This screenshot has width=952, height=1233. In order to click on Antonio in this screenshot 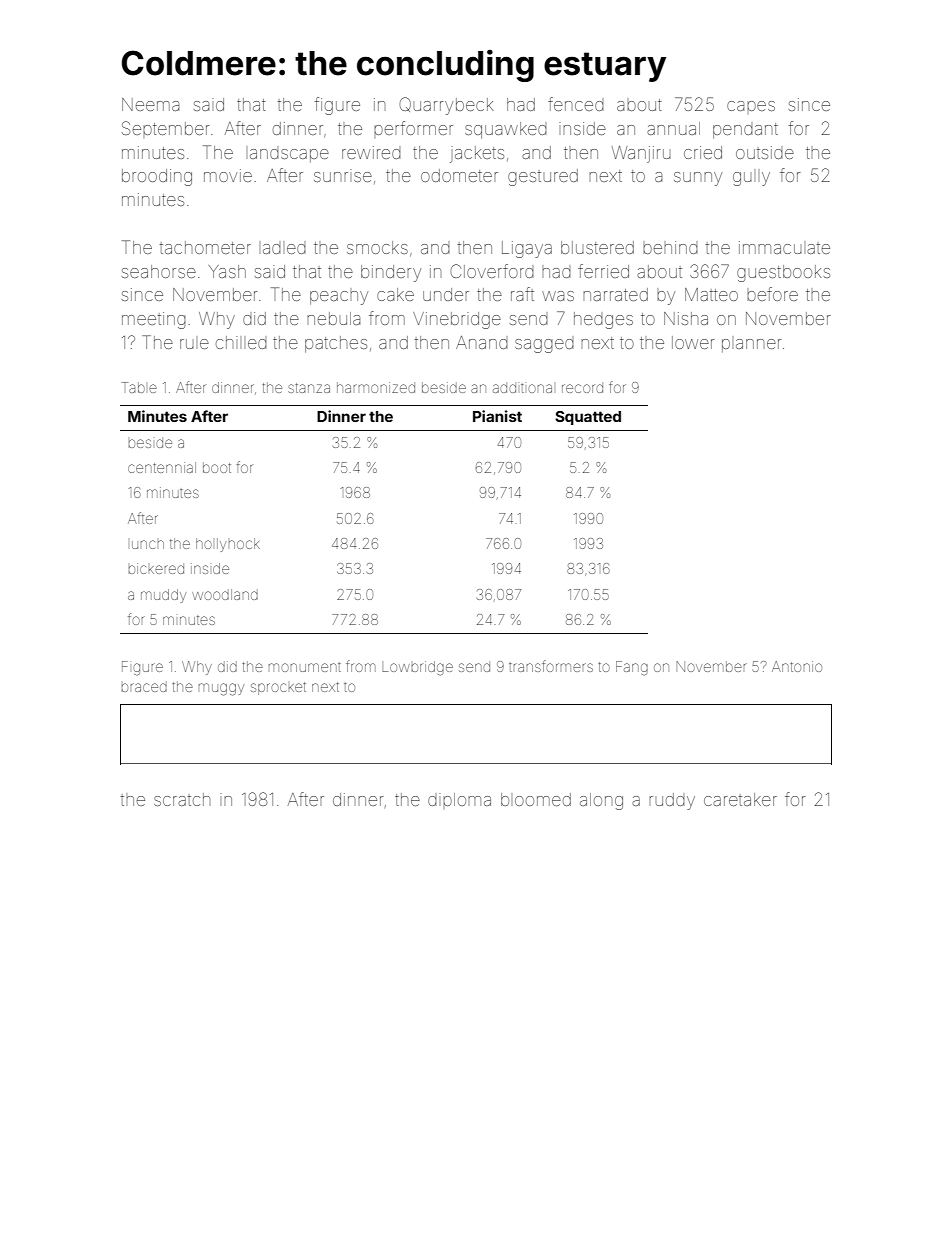, I will do `click(797, 666)`.
